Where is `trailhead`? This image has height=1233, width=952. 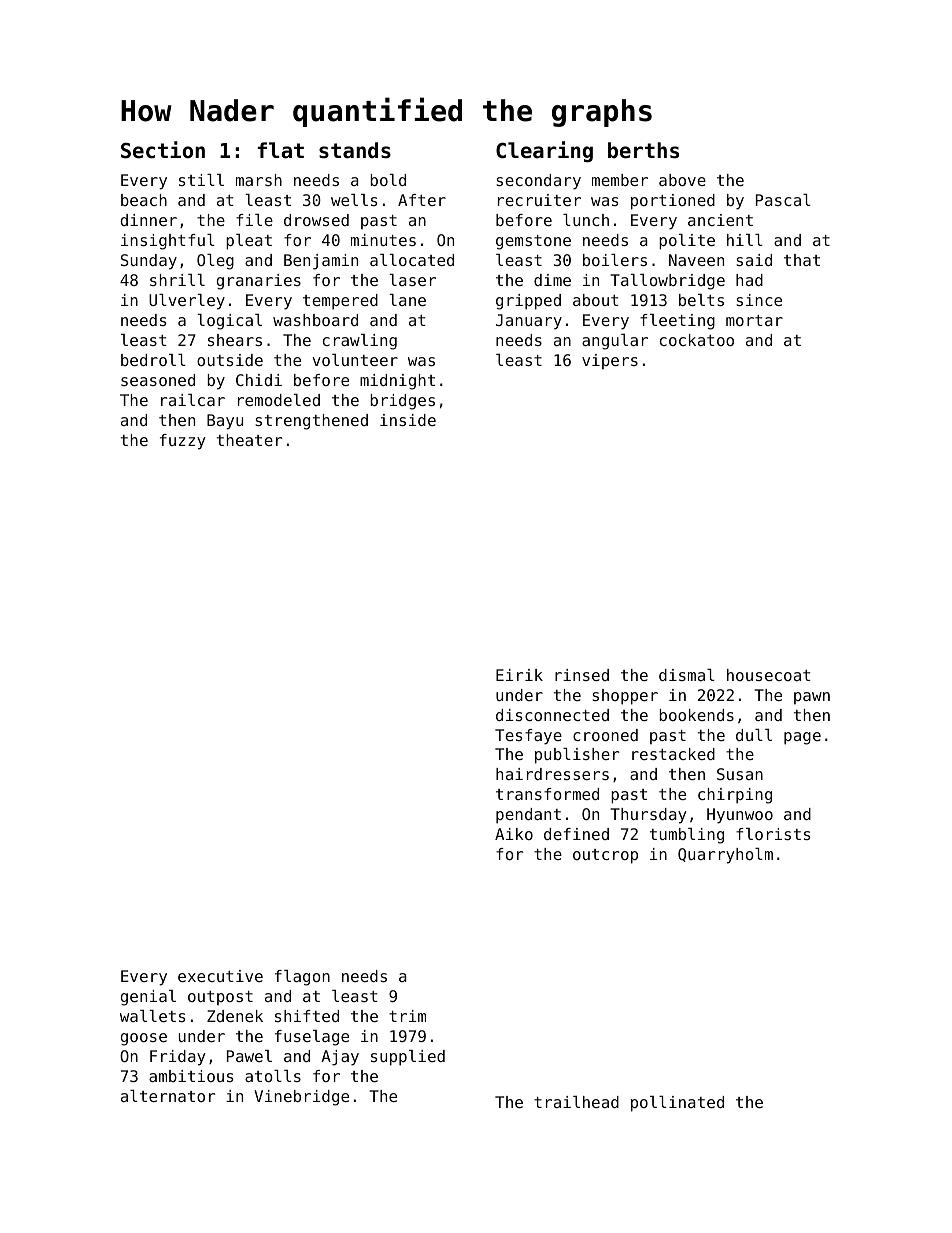 trailhead is located at coordinates (576, 1102).
